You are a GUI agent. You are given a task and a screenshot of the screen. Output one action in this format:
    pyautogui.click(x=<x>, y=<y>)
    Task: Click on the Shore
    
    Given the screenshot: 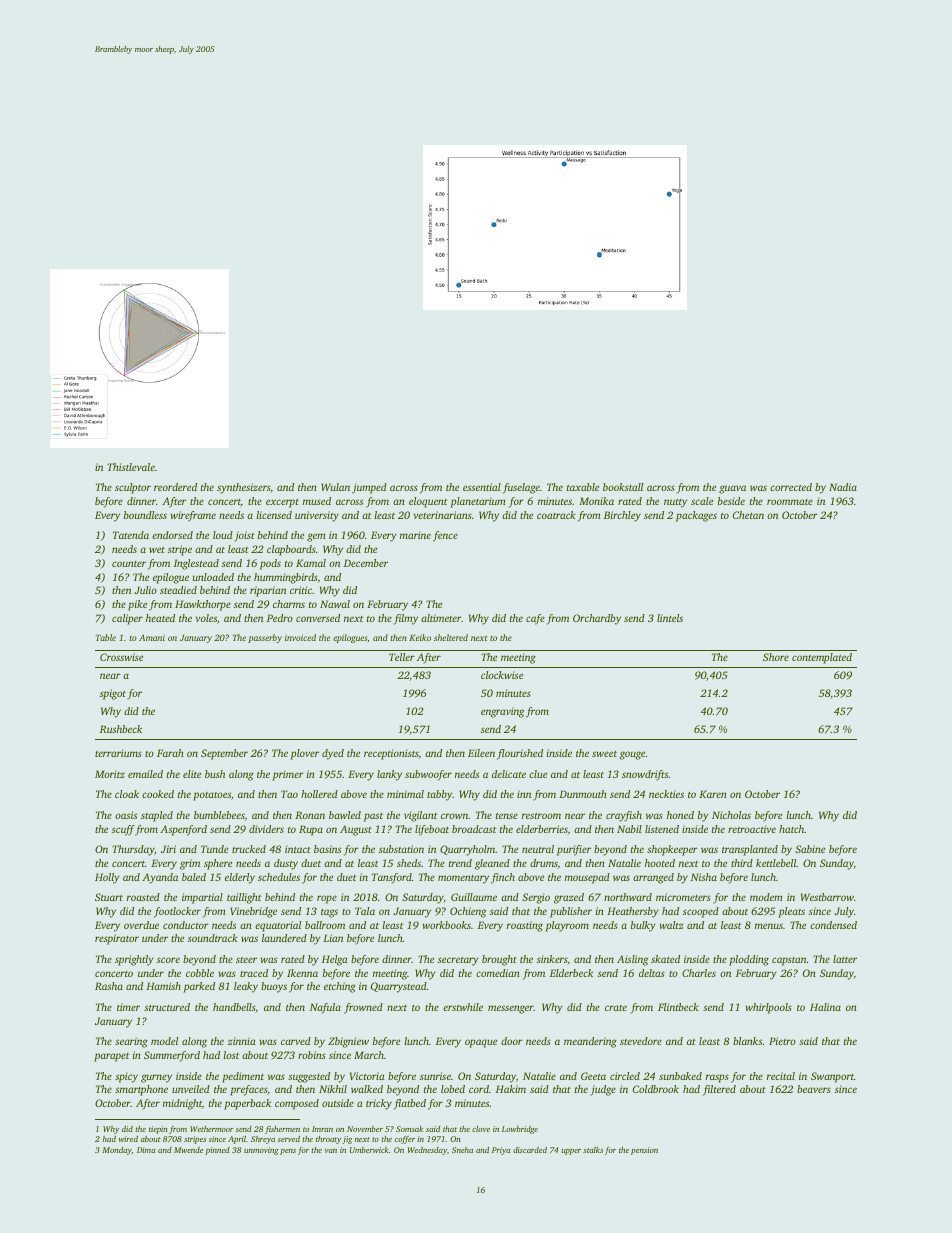 What is the action you would take?
    pyautogui.click(x=776, y=657)
